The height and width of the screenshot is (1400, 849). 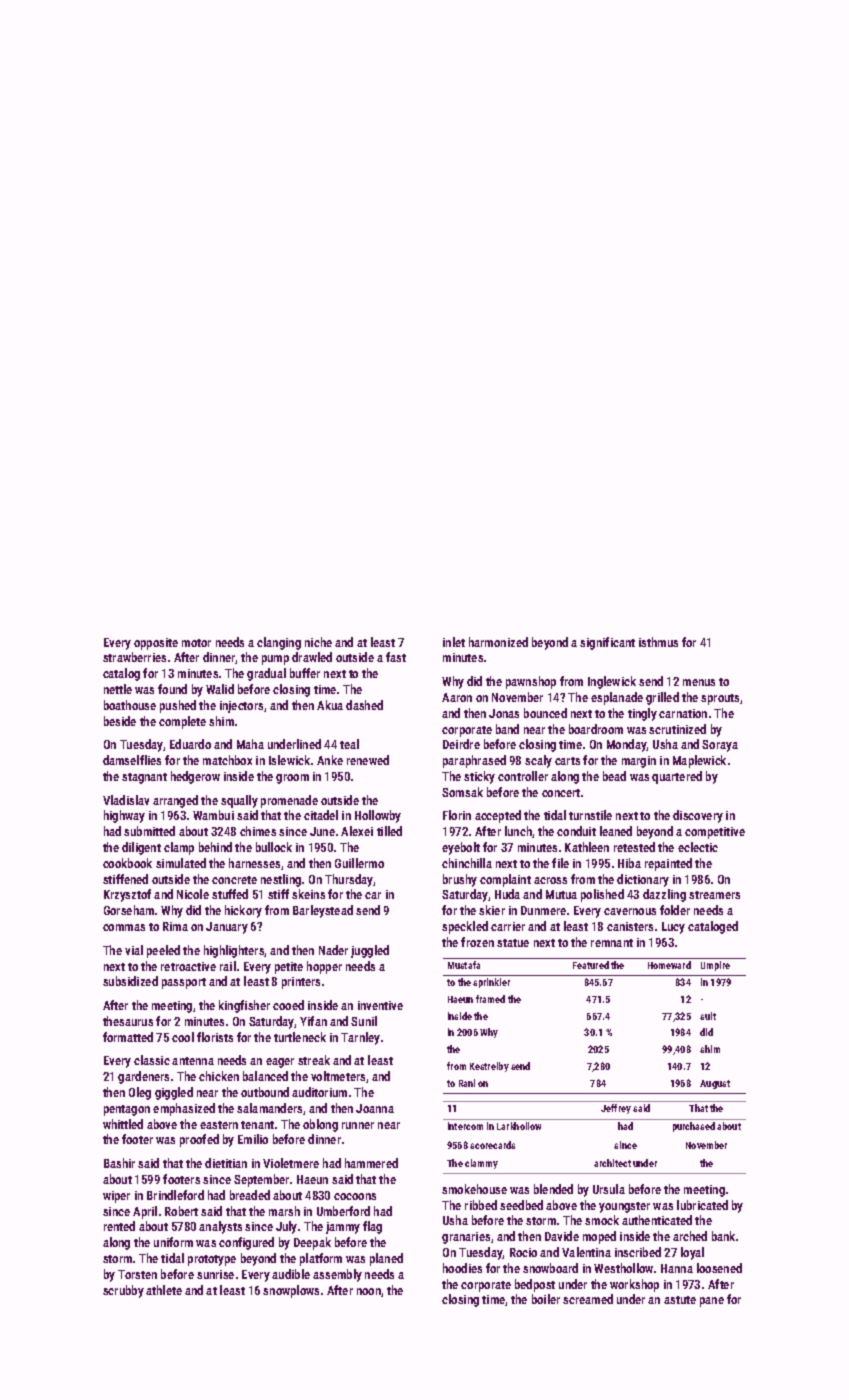 What do you see at coordinates (359, 863) in the screenshot?
I see `Guillermo` at bounding box center [359, 863].
